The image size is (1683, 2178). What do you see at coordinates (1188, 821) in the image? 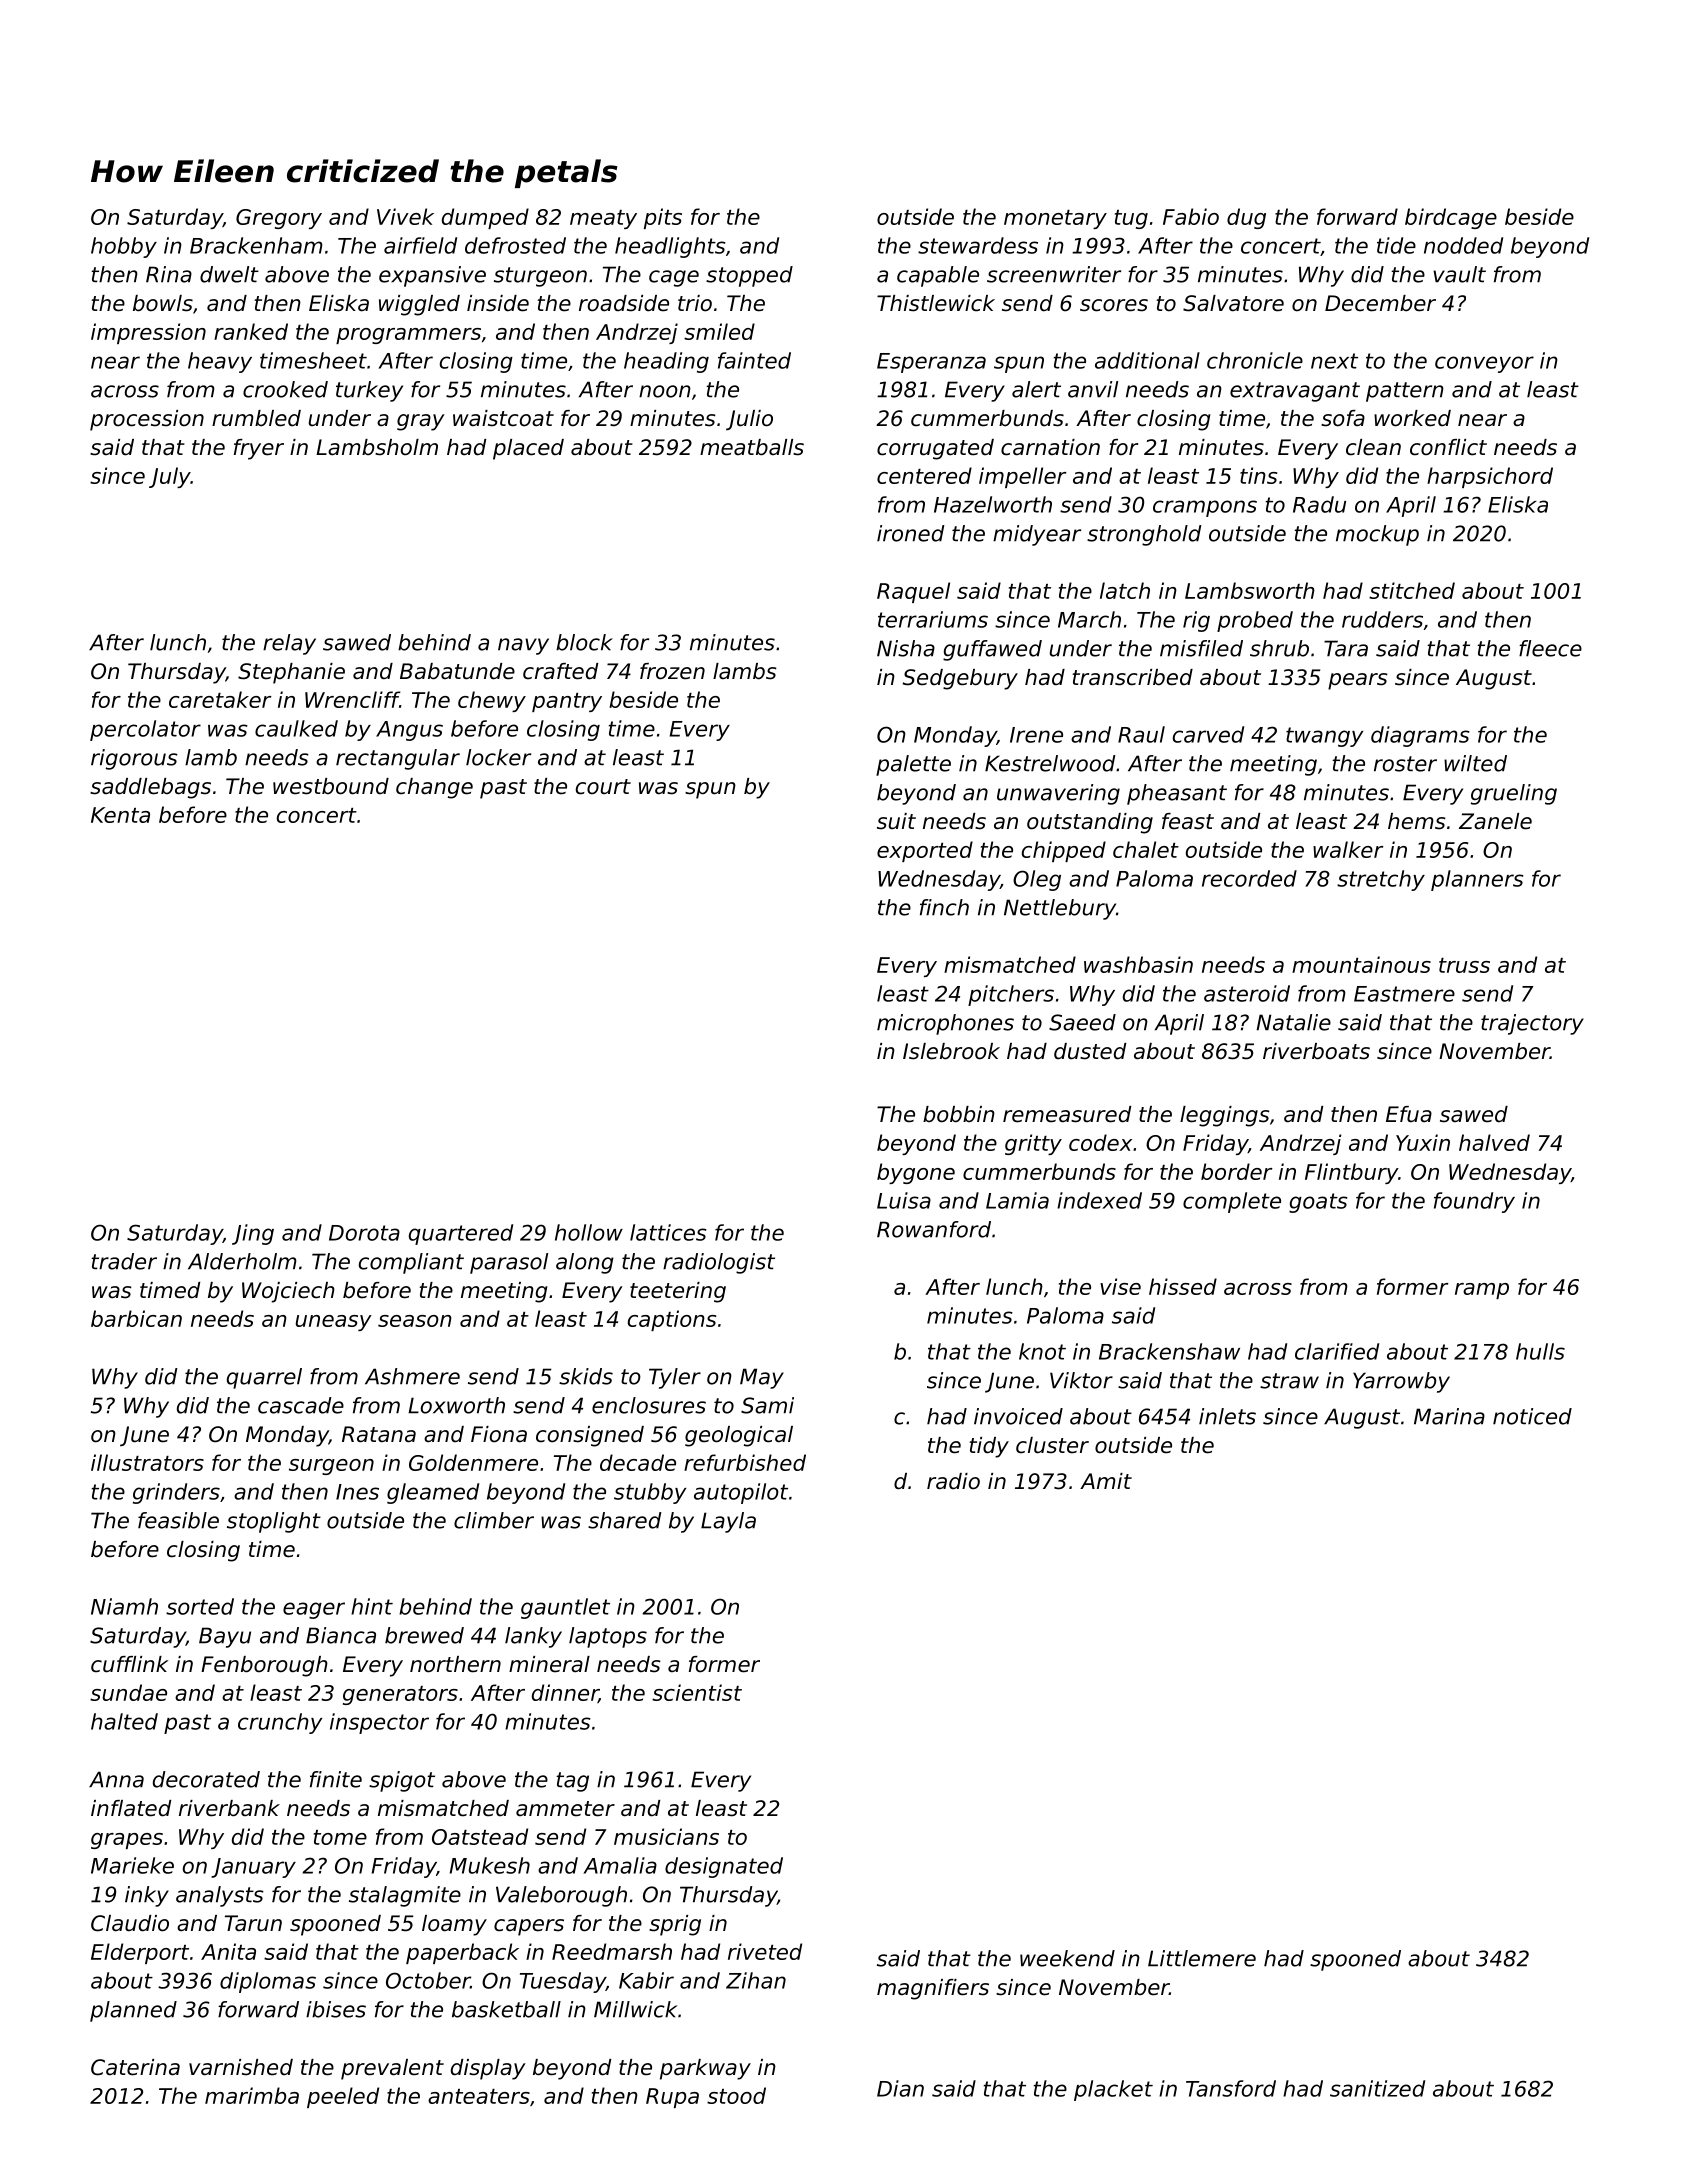
I see `feast` at bounding box center [1188, 821].
